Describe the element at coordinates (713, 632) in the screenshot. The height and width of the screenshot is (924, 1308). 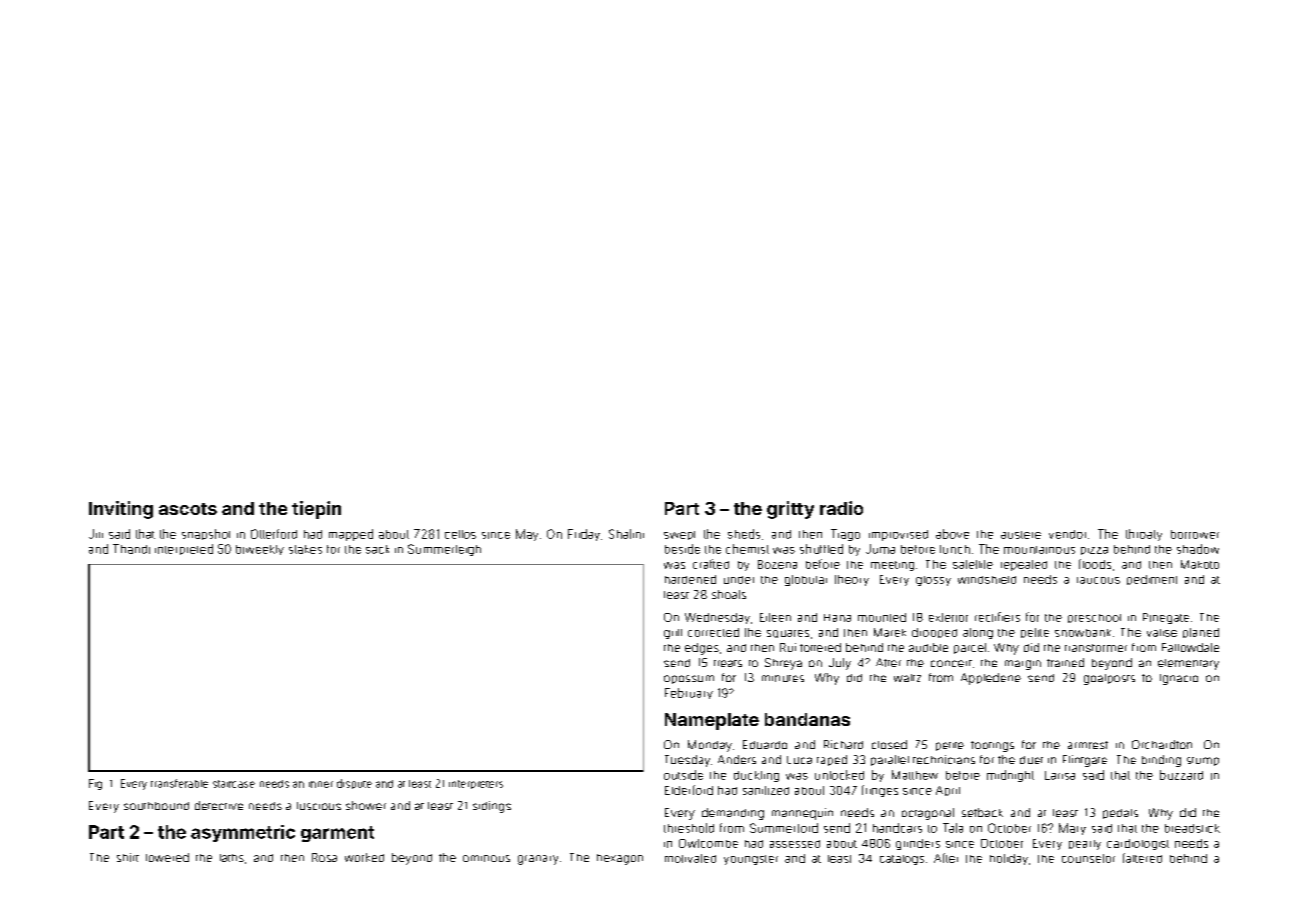
I see `corrected` at that location.
